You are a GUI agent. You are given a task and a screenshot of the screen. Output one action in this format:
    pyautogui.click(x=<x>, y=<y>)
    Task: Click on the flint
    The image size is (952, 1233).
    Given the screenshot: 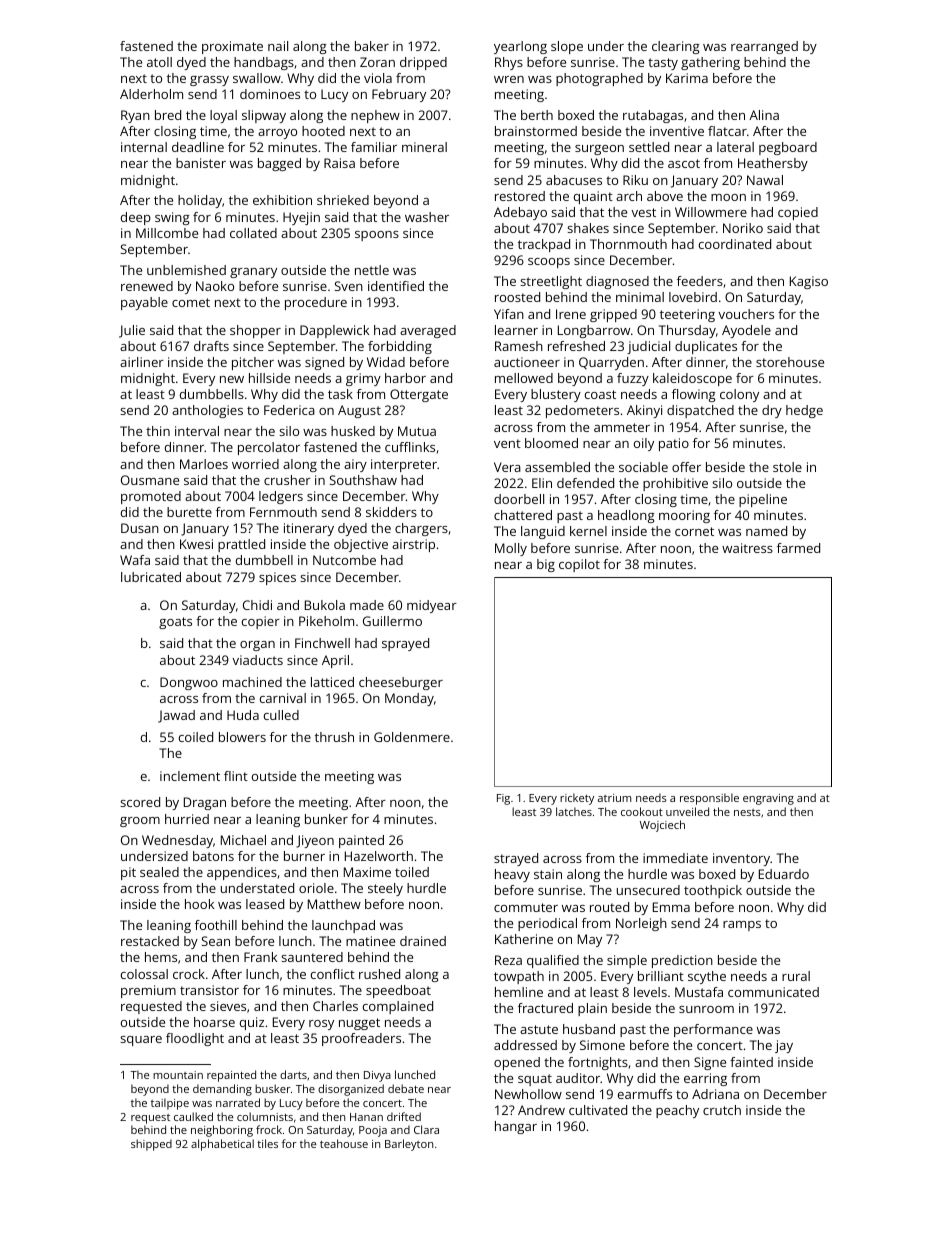 What is the action you would take?
    pyautogui.click(x=236, y=776)
